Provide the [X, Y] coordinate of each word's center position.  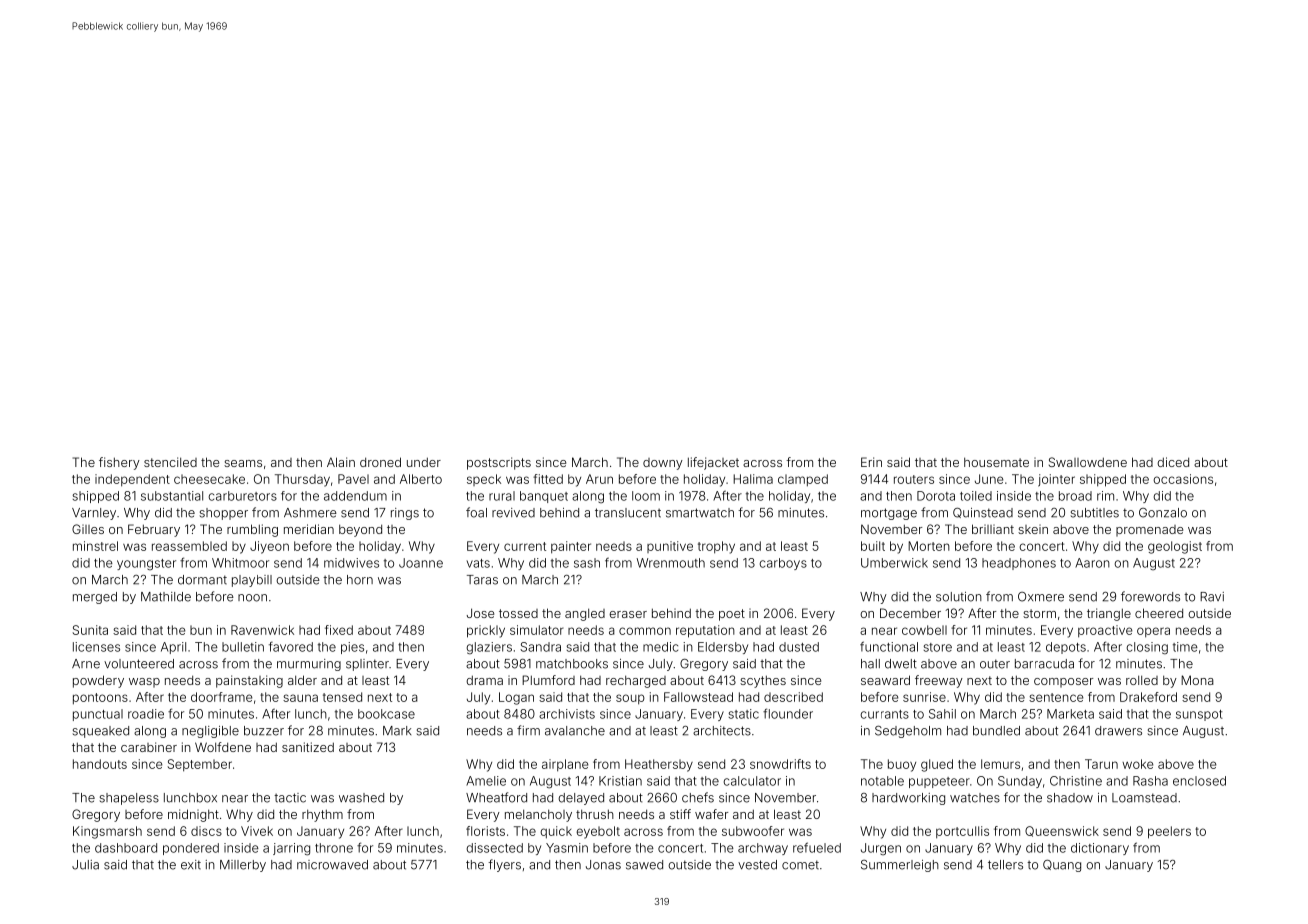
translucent [628, 513]
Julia [85, 865]
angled [585, 614]
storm [1039, 613]
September [200, 765]
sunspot [1199, 715]
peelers [1169, 832]
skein [1033, 529]
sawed [644, 865]
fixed [339, 630]
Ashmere [310, 513]
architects [722, 731]
